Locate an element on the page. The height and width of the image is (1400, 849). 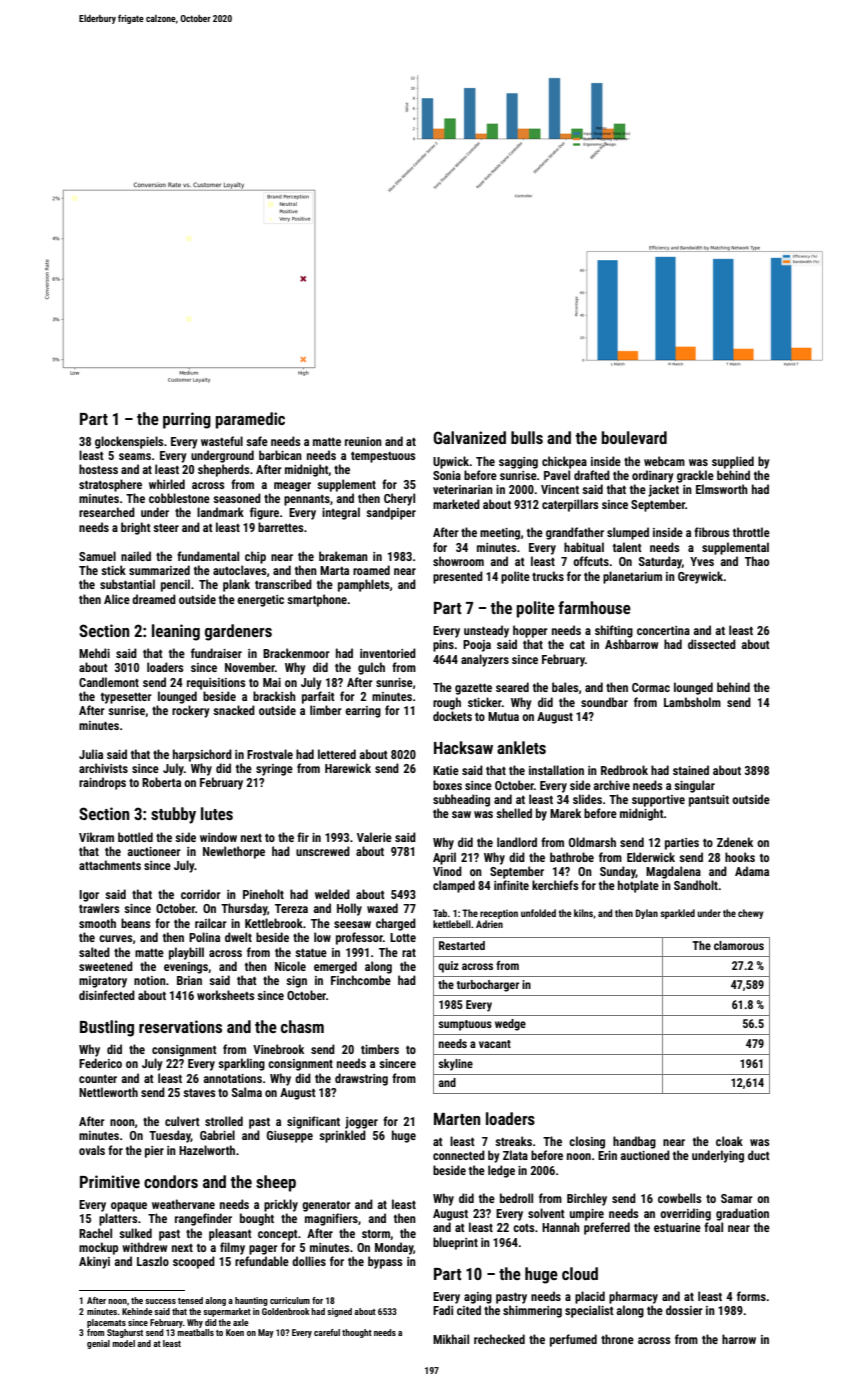
wedge is located at coordinates (510, 1025).
